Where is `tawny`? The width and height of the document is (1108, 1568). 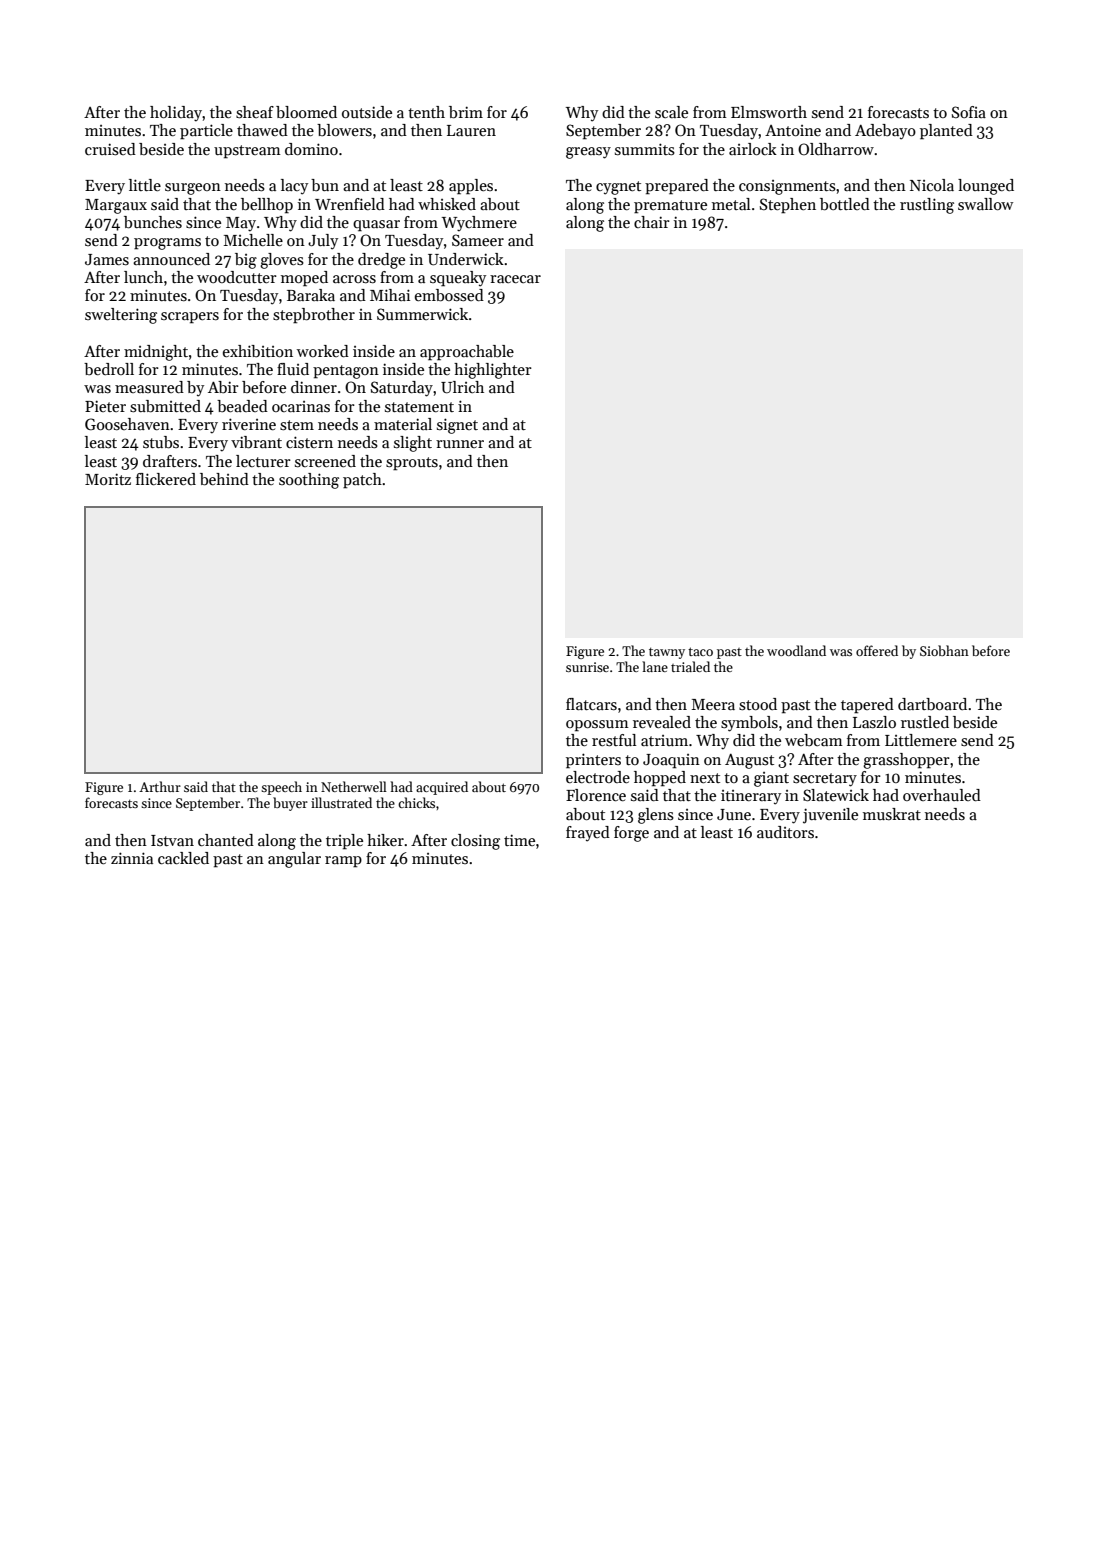
tawny is located at coordinates (667, 653).
